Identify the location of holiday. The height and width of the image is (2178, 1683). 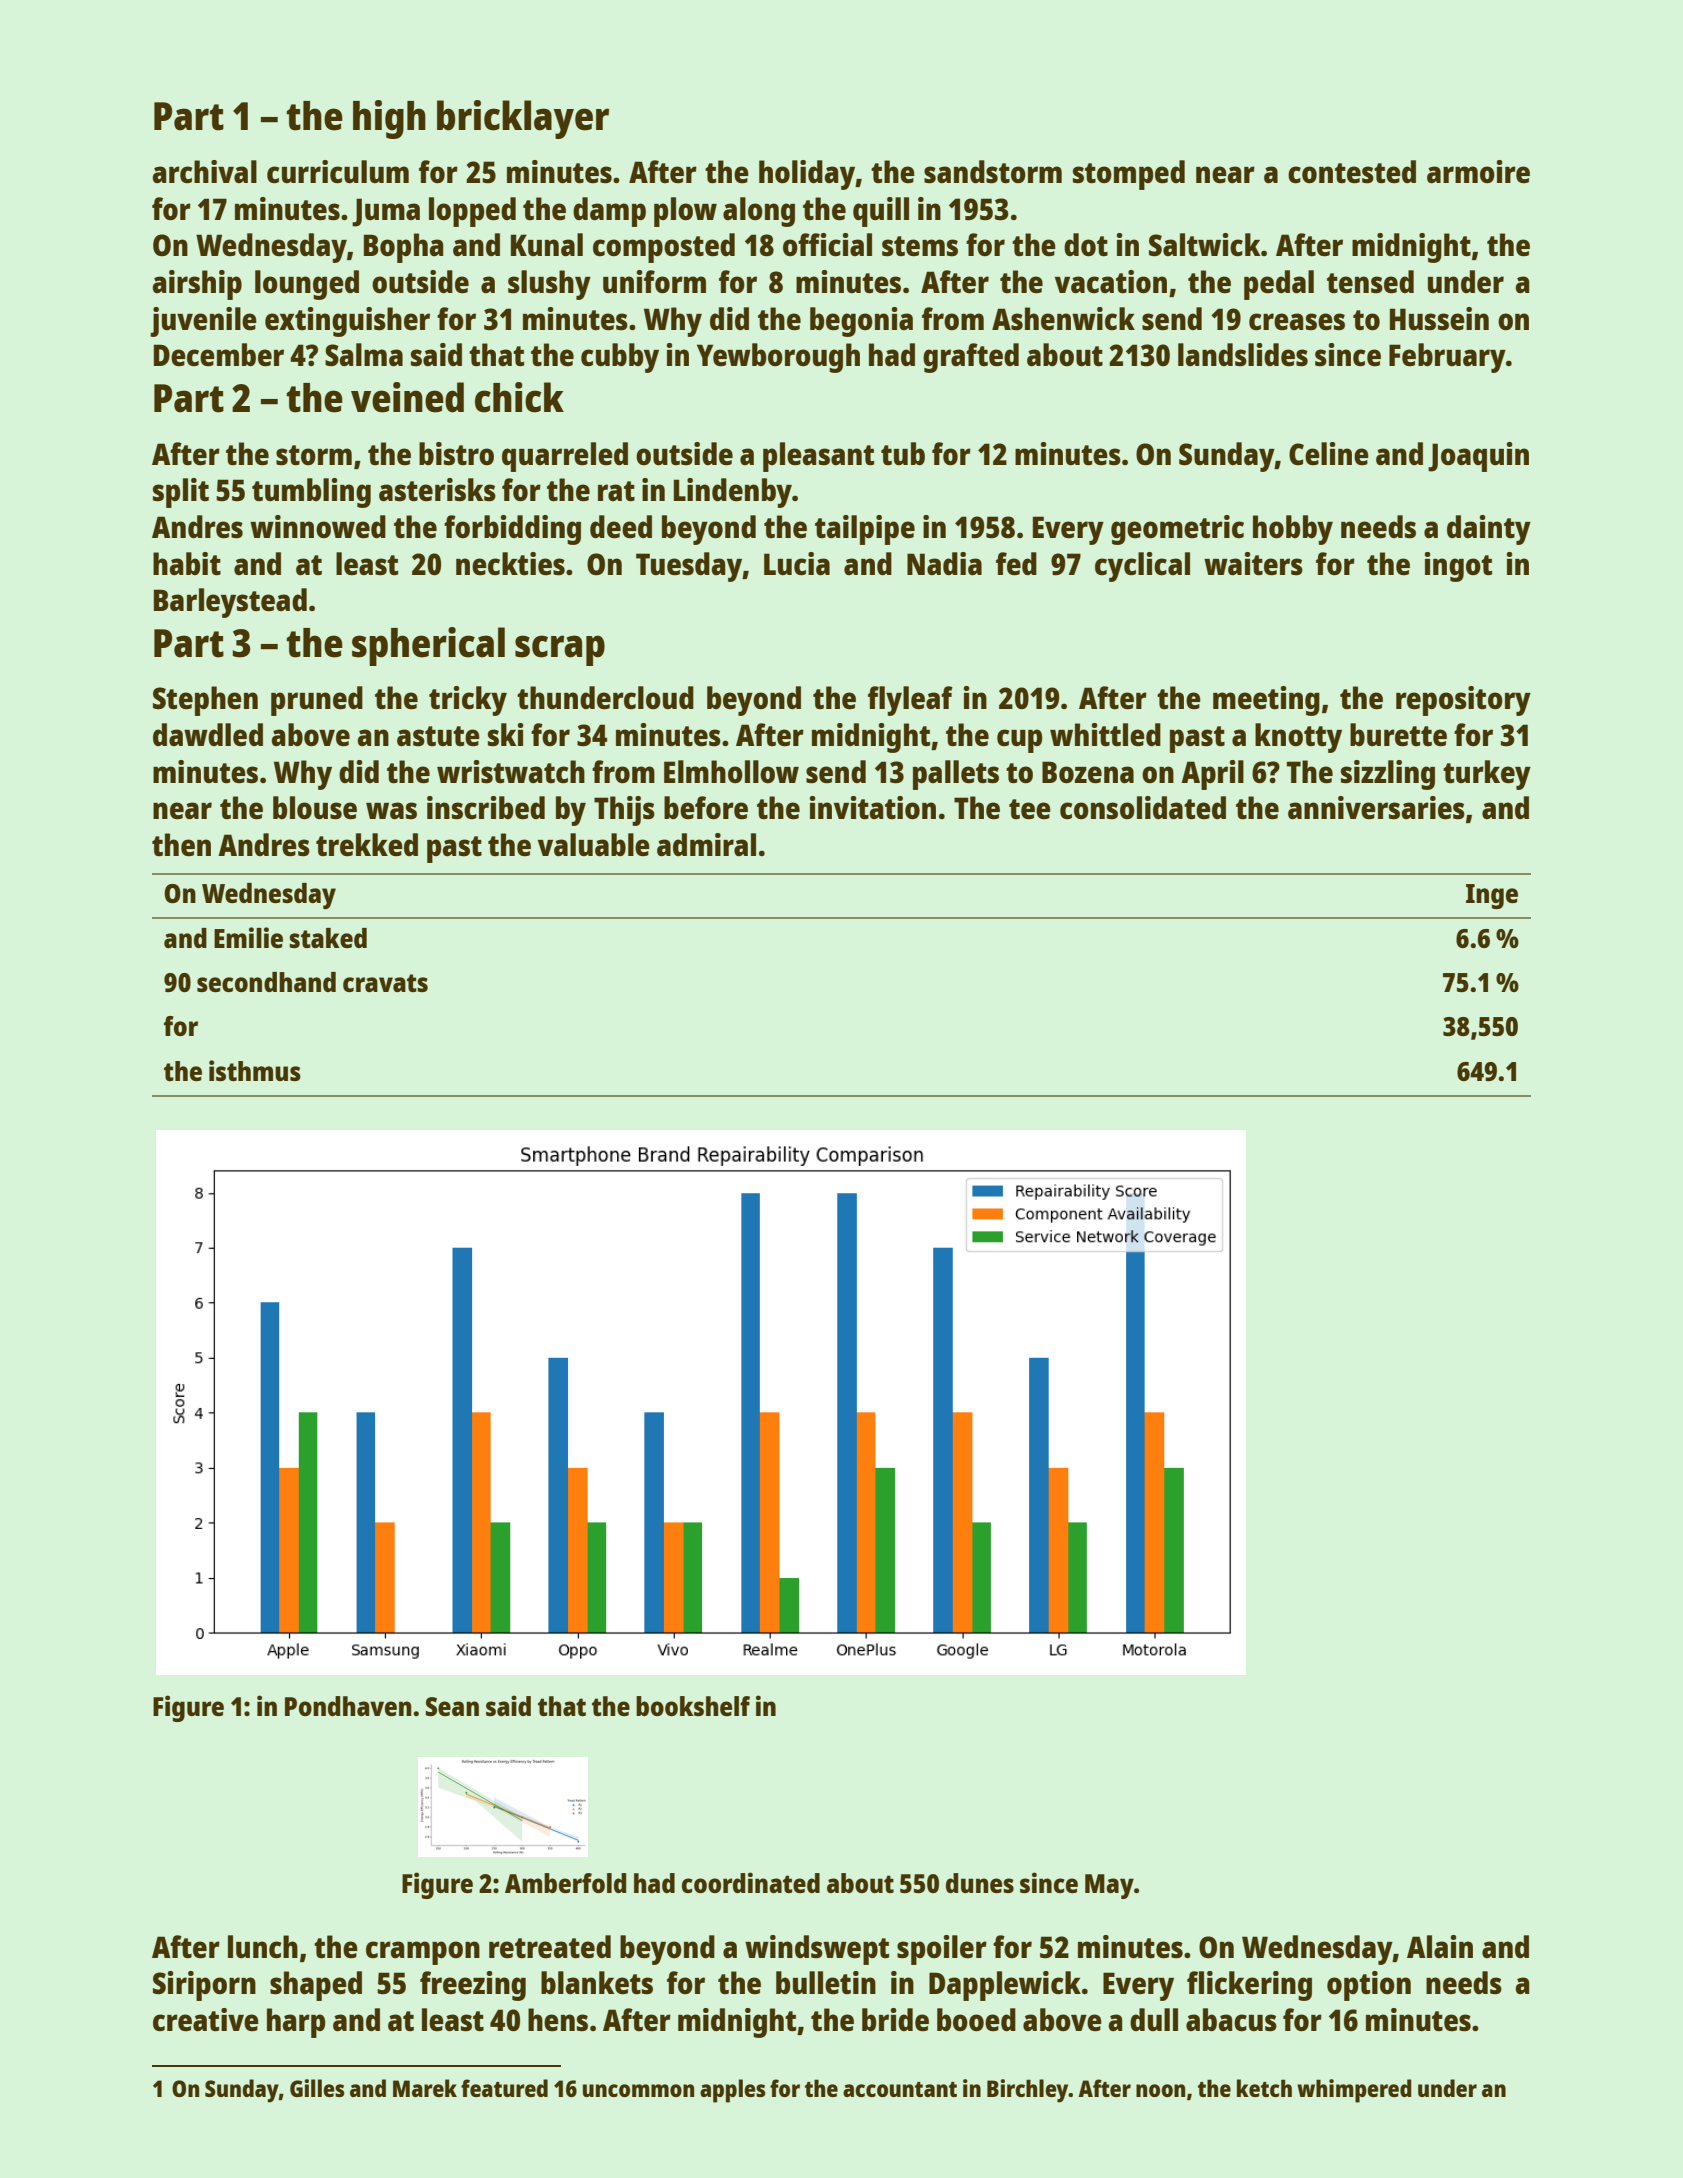
(807, 175).
